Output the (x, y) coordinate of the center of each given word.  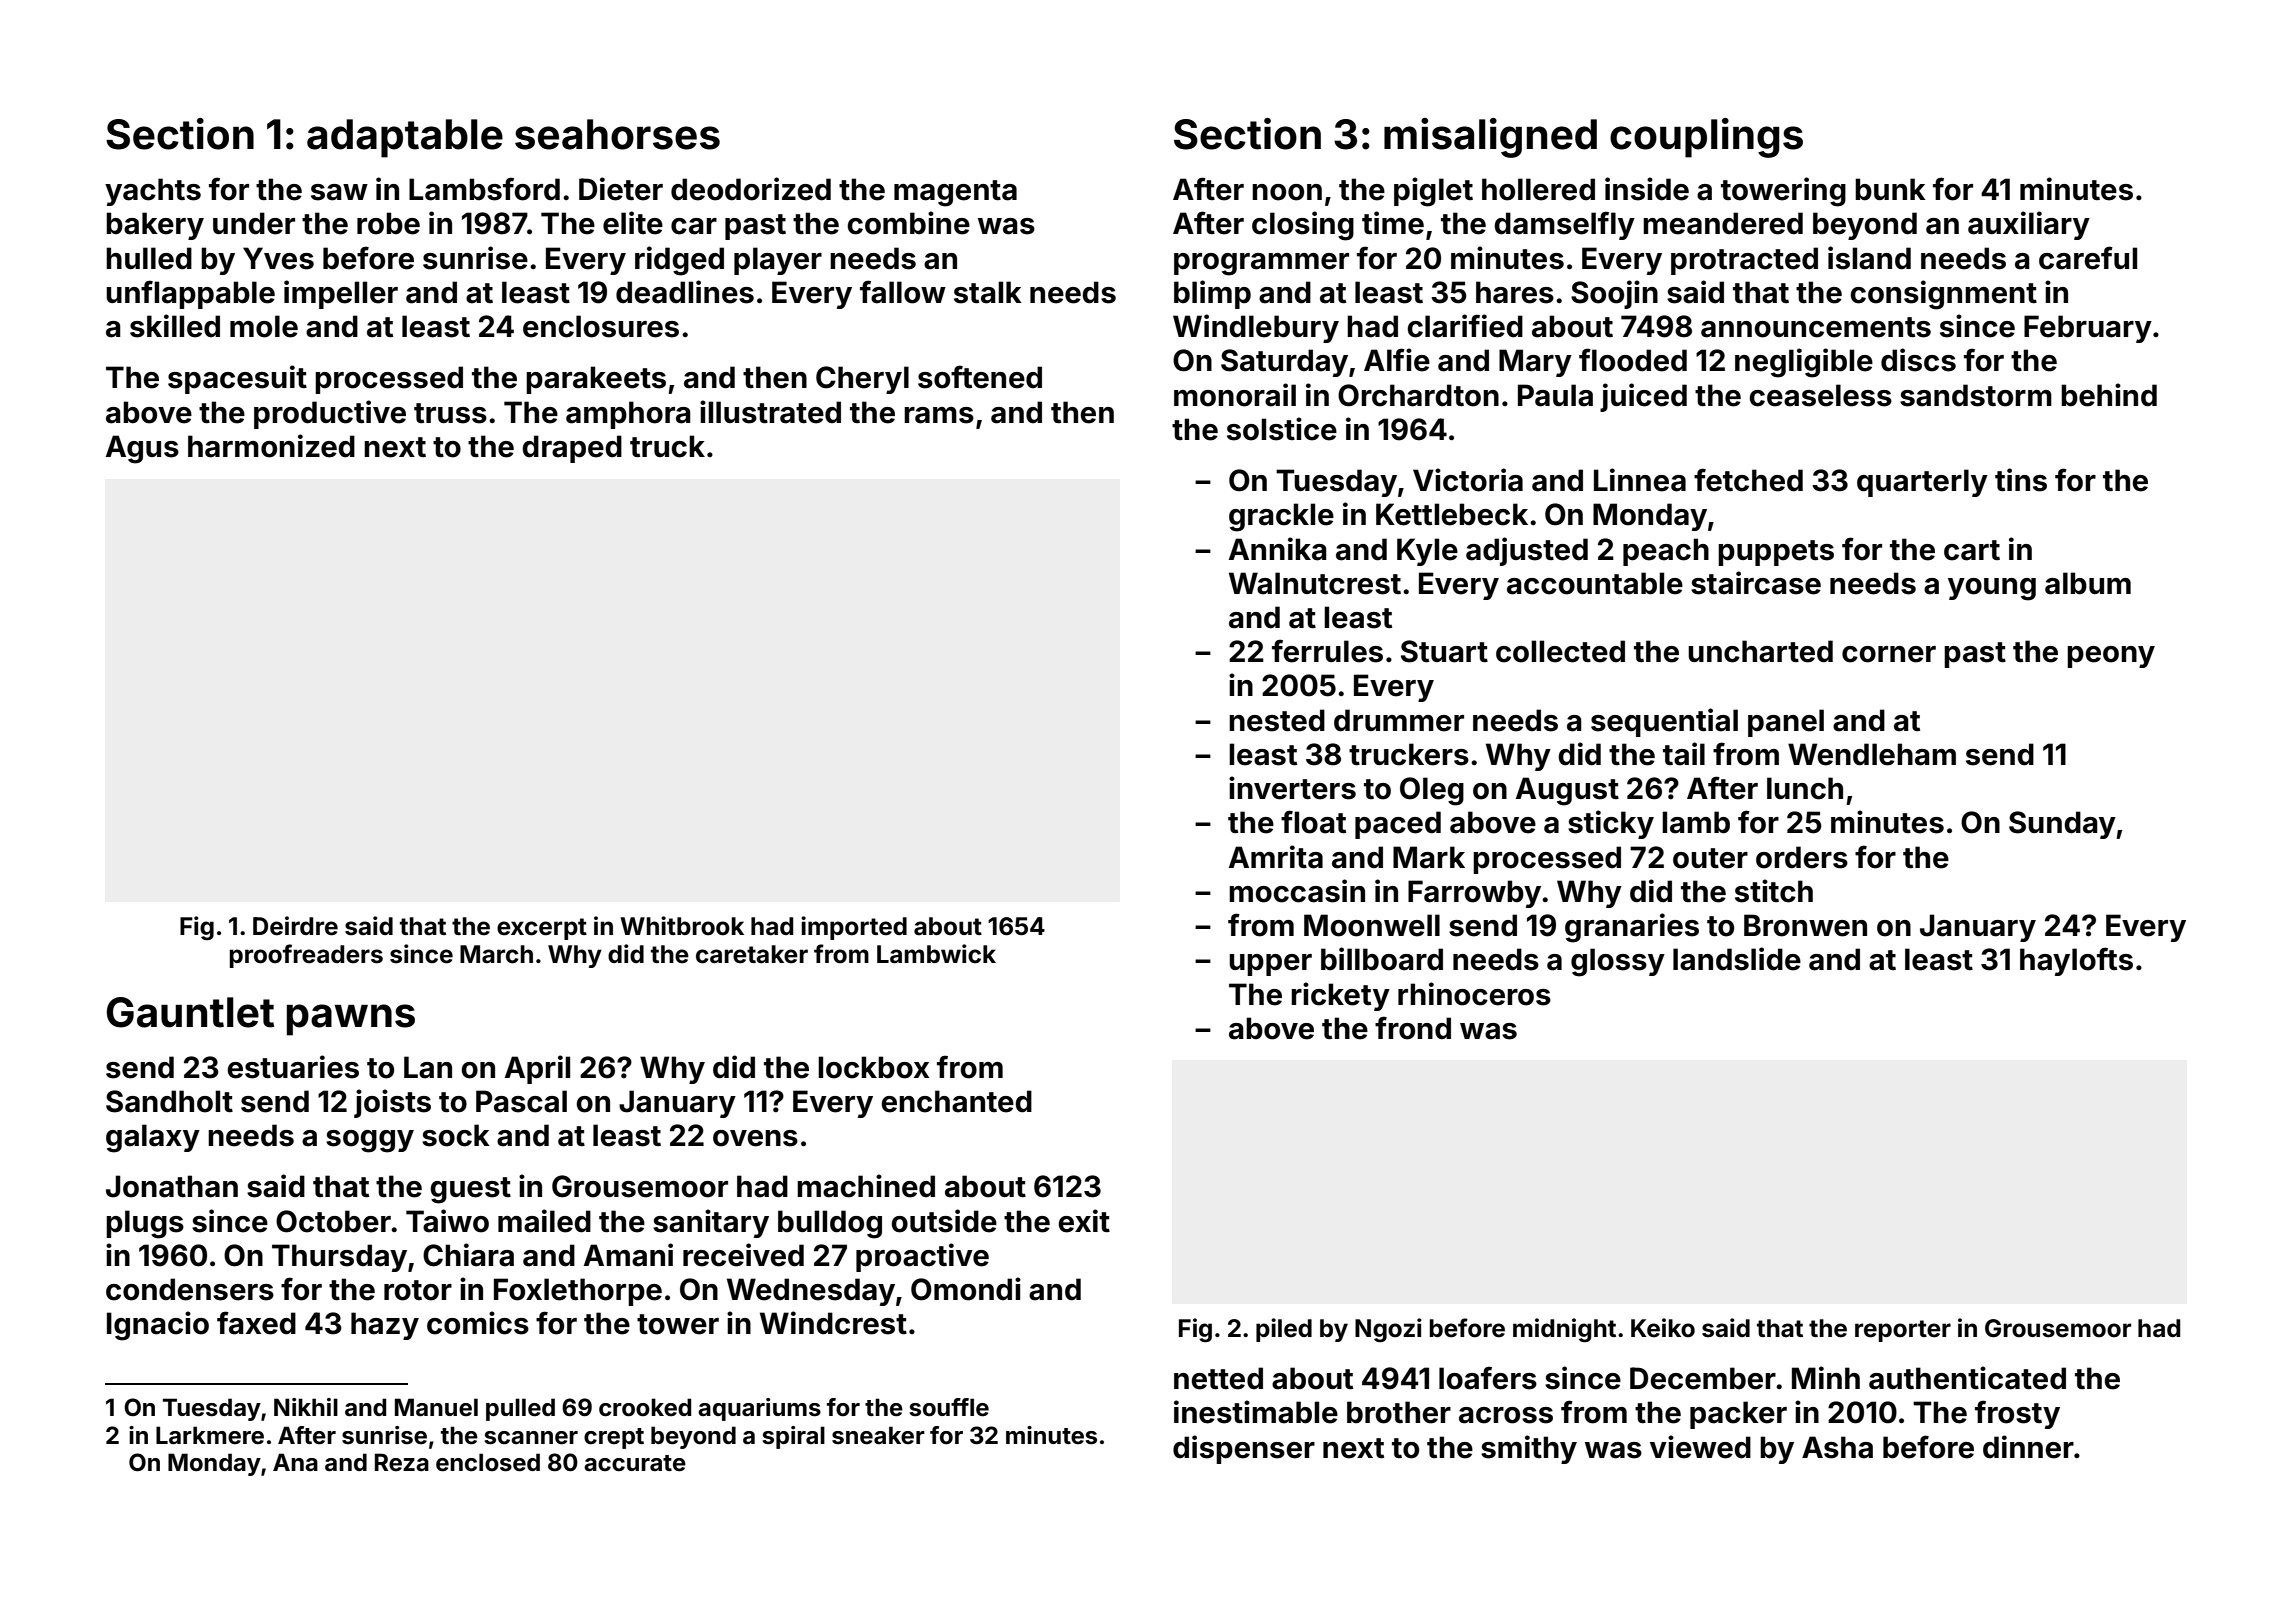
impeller (341, 294)
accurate (635, 1463)
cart (1972, 550)
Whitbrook (682, 926)
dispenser (1244, 1449)
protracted (1744, 261)
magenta (955, 193)
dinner (2028, 1447)
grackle (1281, 517)
